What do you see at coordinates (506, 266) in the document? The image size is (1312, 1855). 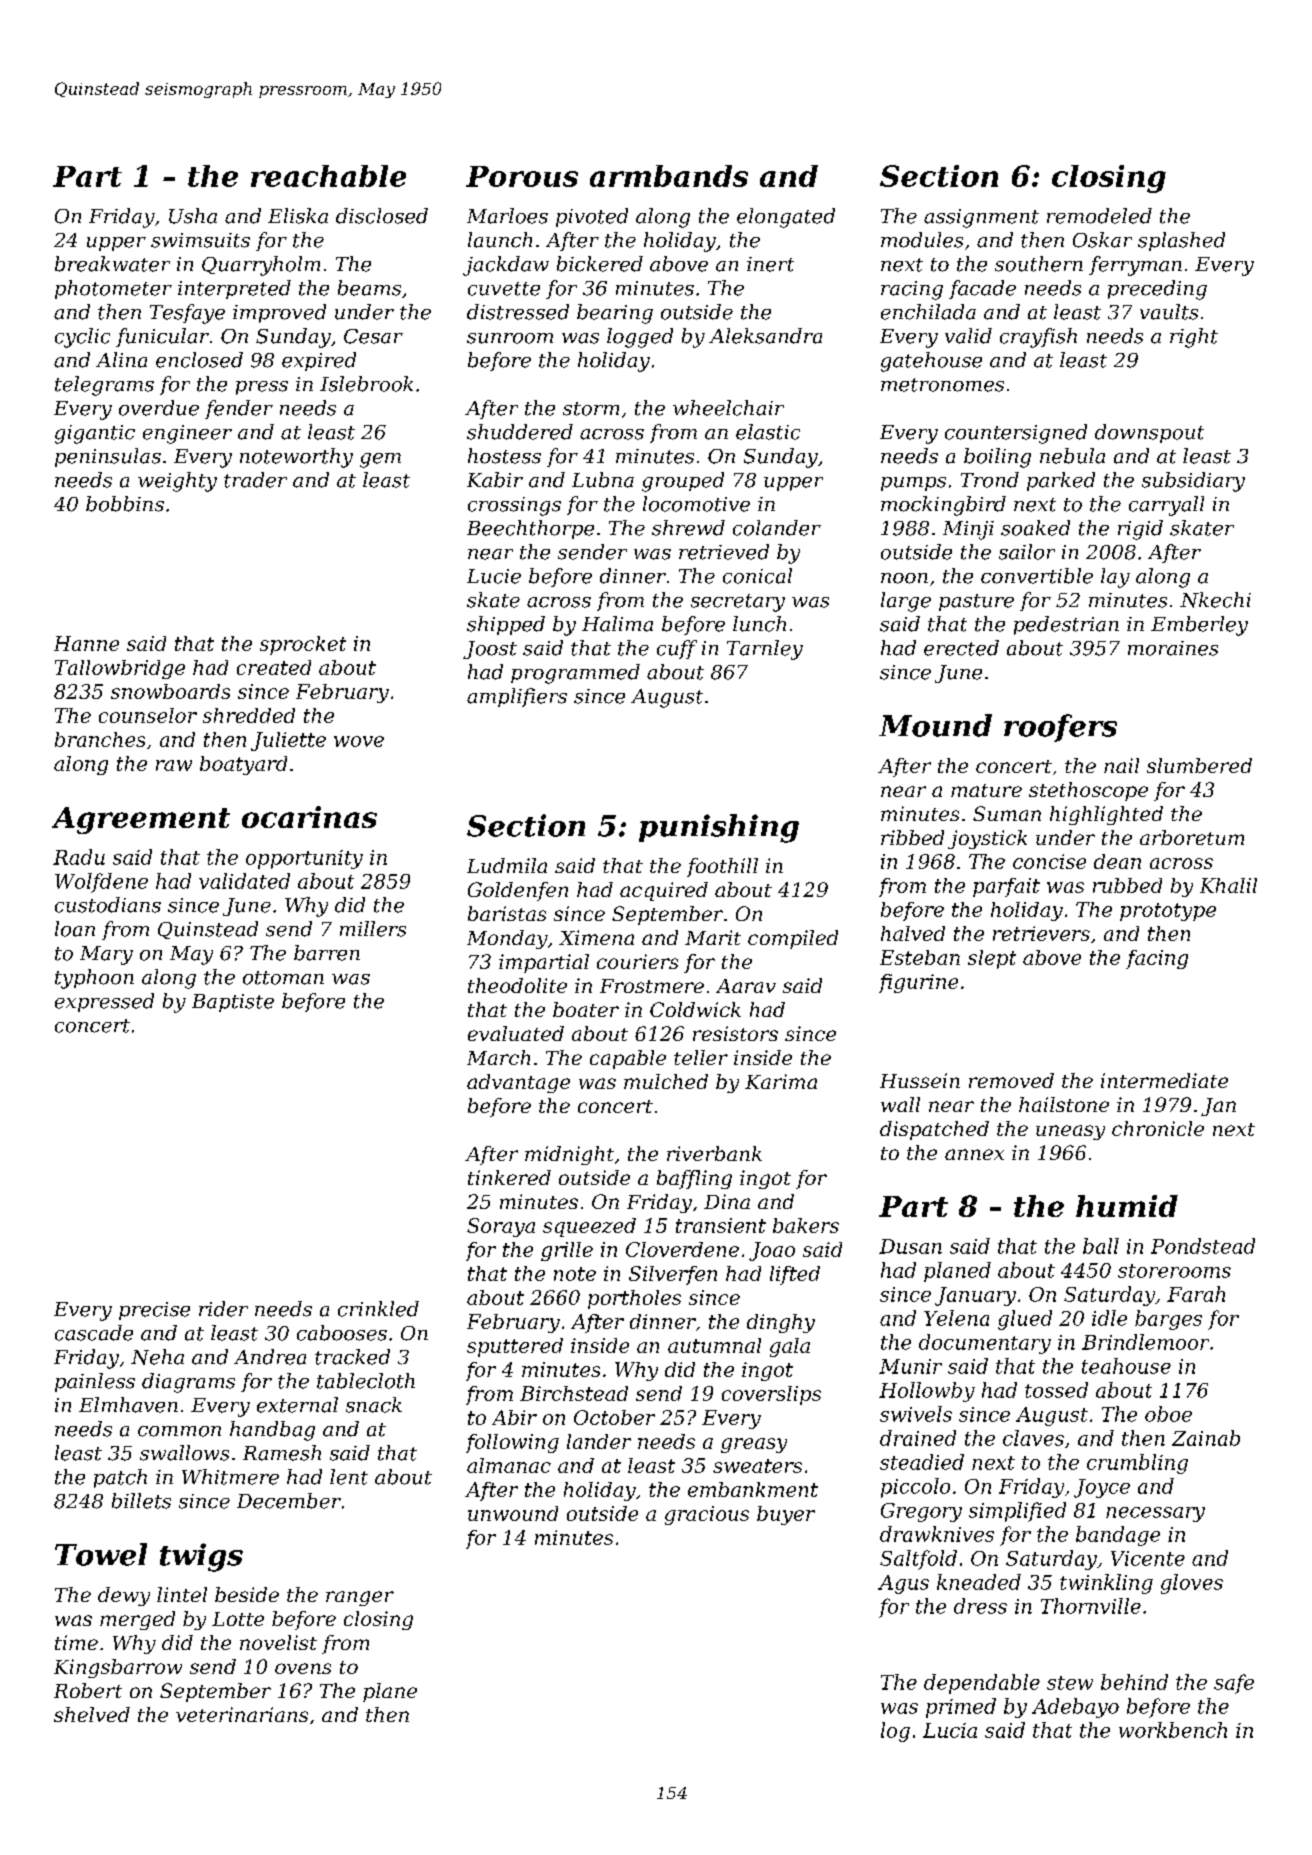 I see `jackdaw` at bounding box center [506, 266].
